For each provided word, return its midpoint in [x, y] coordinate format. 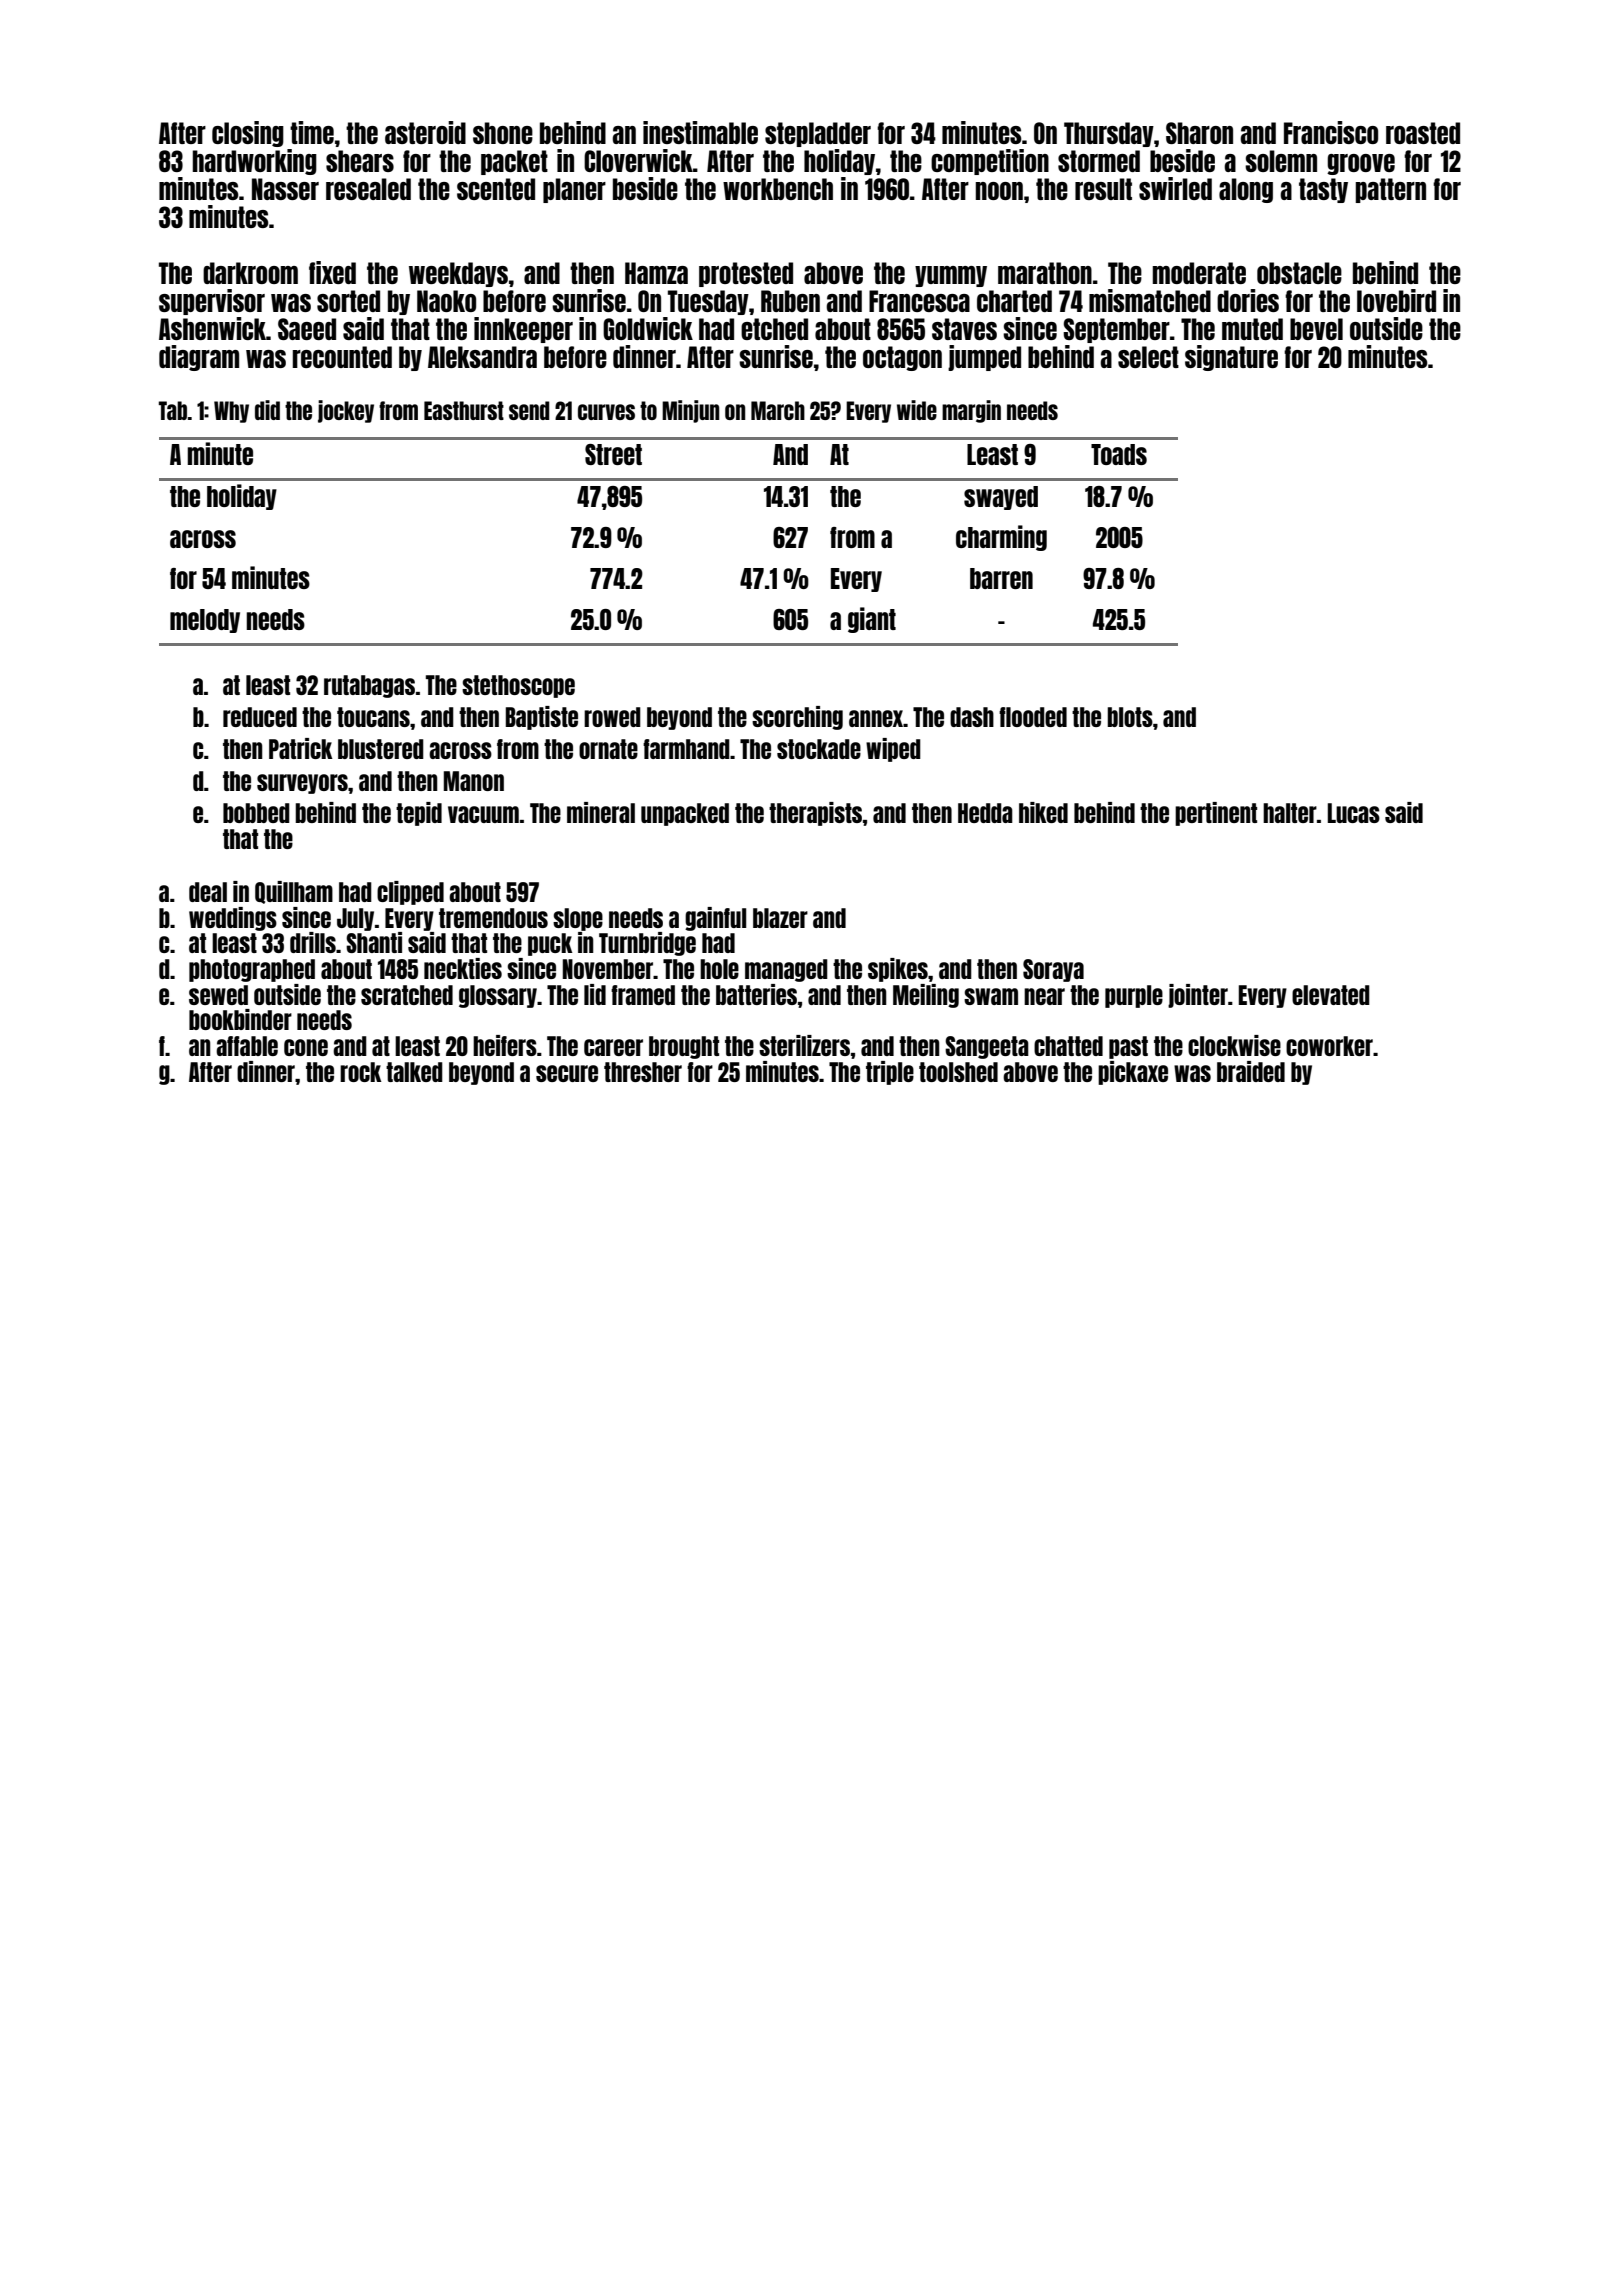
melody [205, 621]
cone [306, 1047]
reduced [260, 717]
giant [872, 620]
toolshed [958, 1072]
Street [613, 454]
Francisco [1331, 132]
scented [496, 189]
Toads [1119, 454]
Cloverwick [638, 160]
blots [1130, 717]
